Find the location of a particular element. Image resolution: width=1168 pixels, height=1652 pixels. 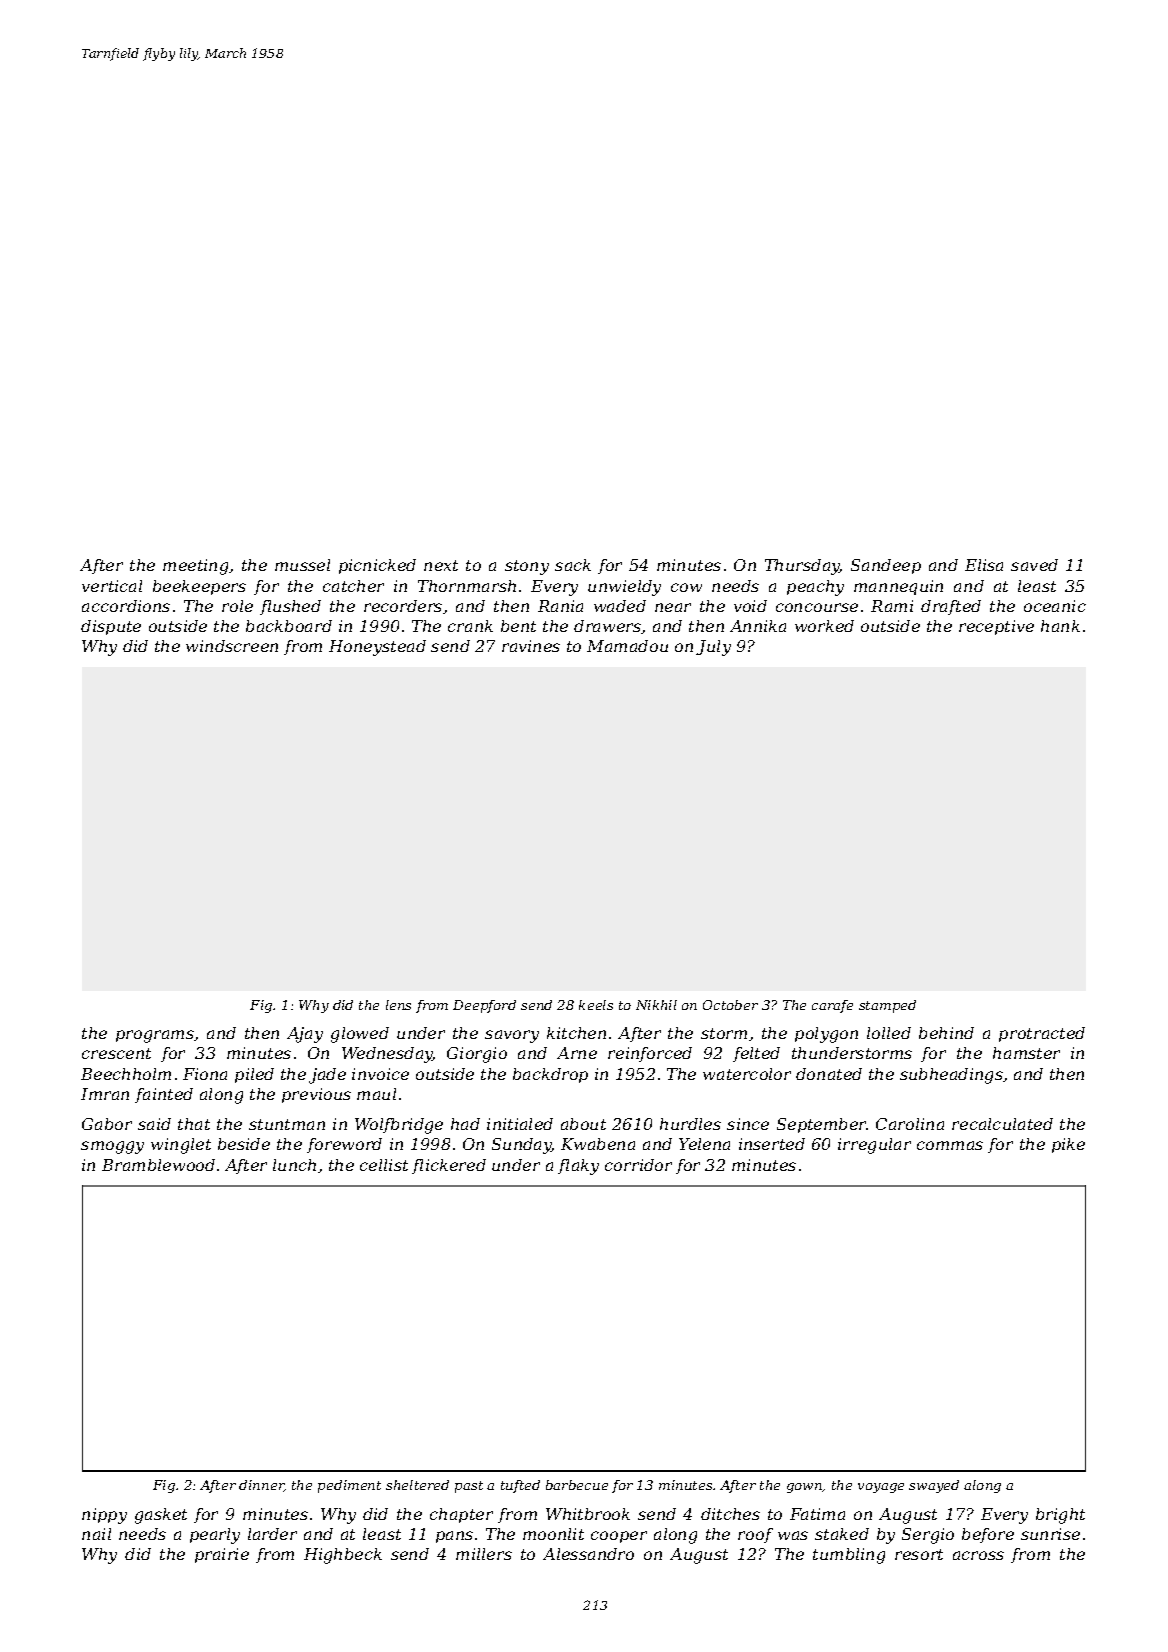

nippy is located at coordinates (104, 1516).
